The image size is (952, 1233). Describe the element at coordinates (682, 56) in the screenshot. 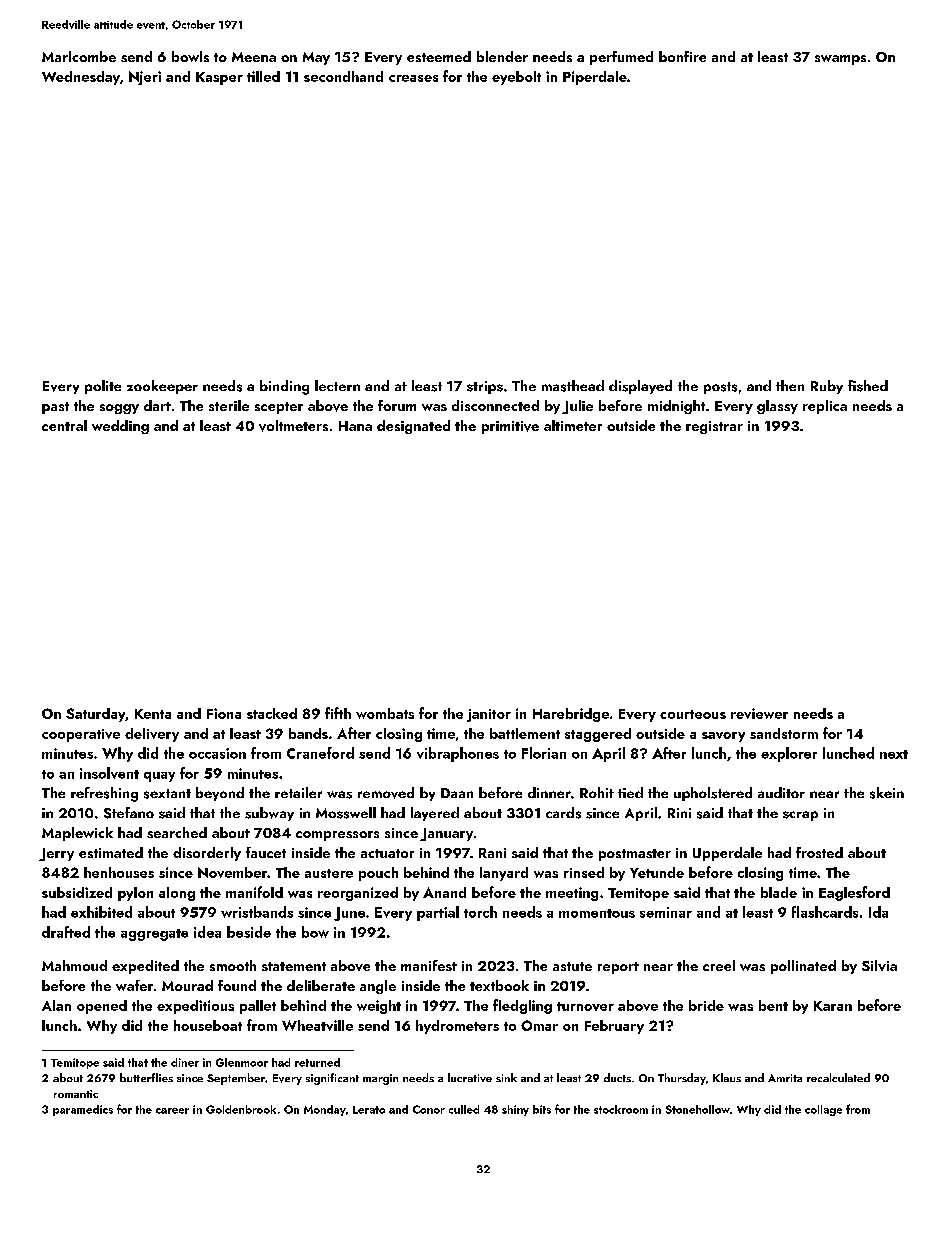

I see `bonfire` at that location.
